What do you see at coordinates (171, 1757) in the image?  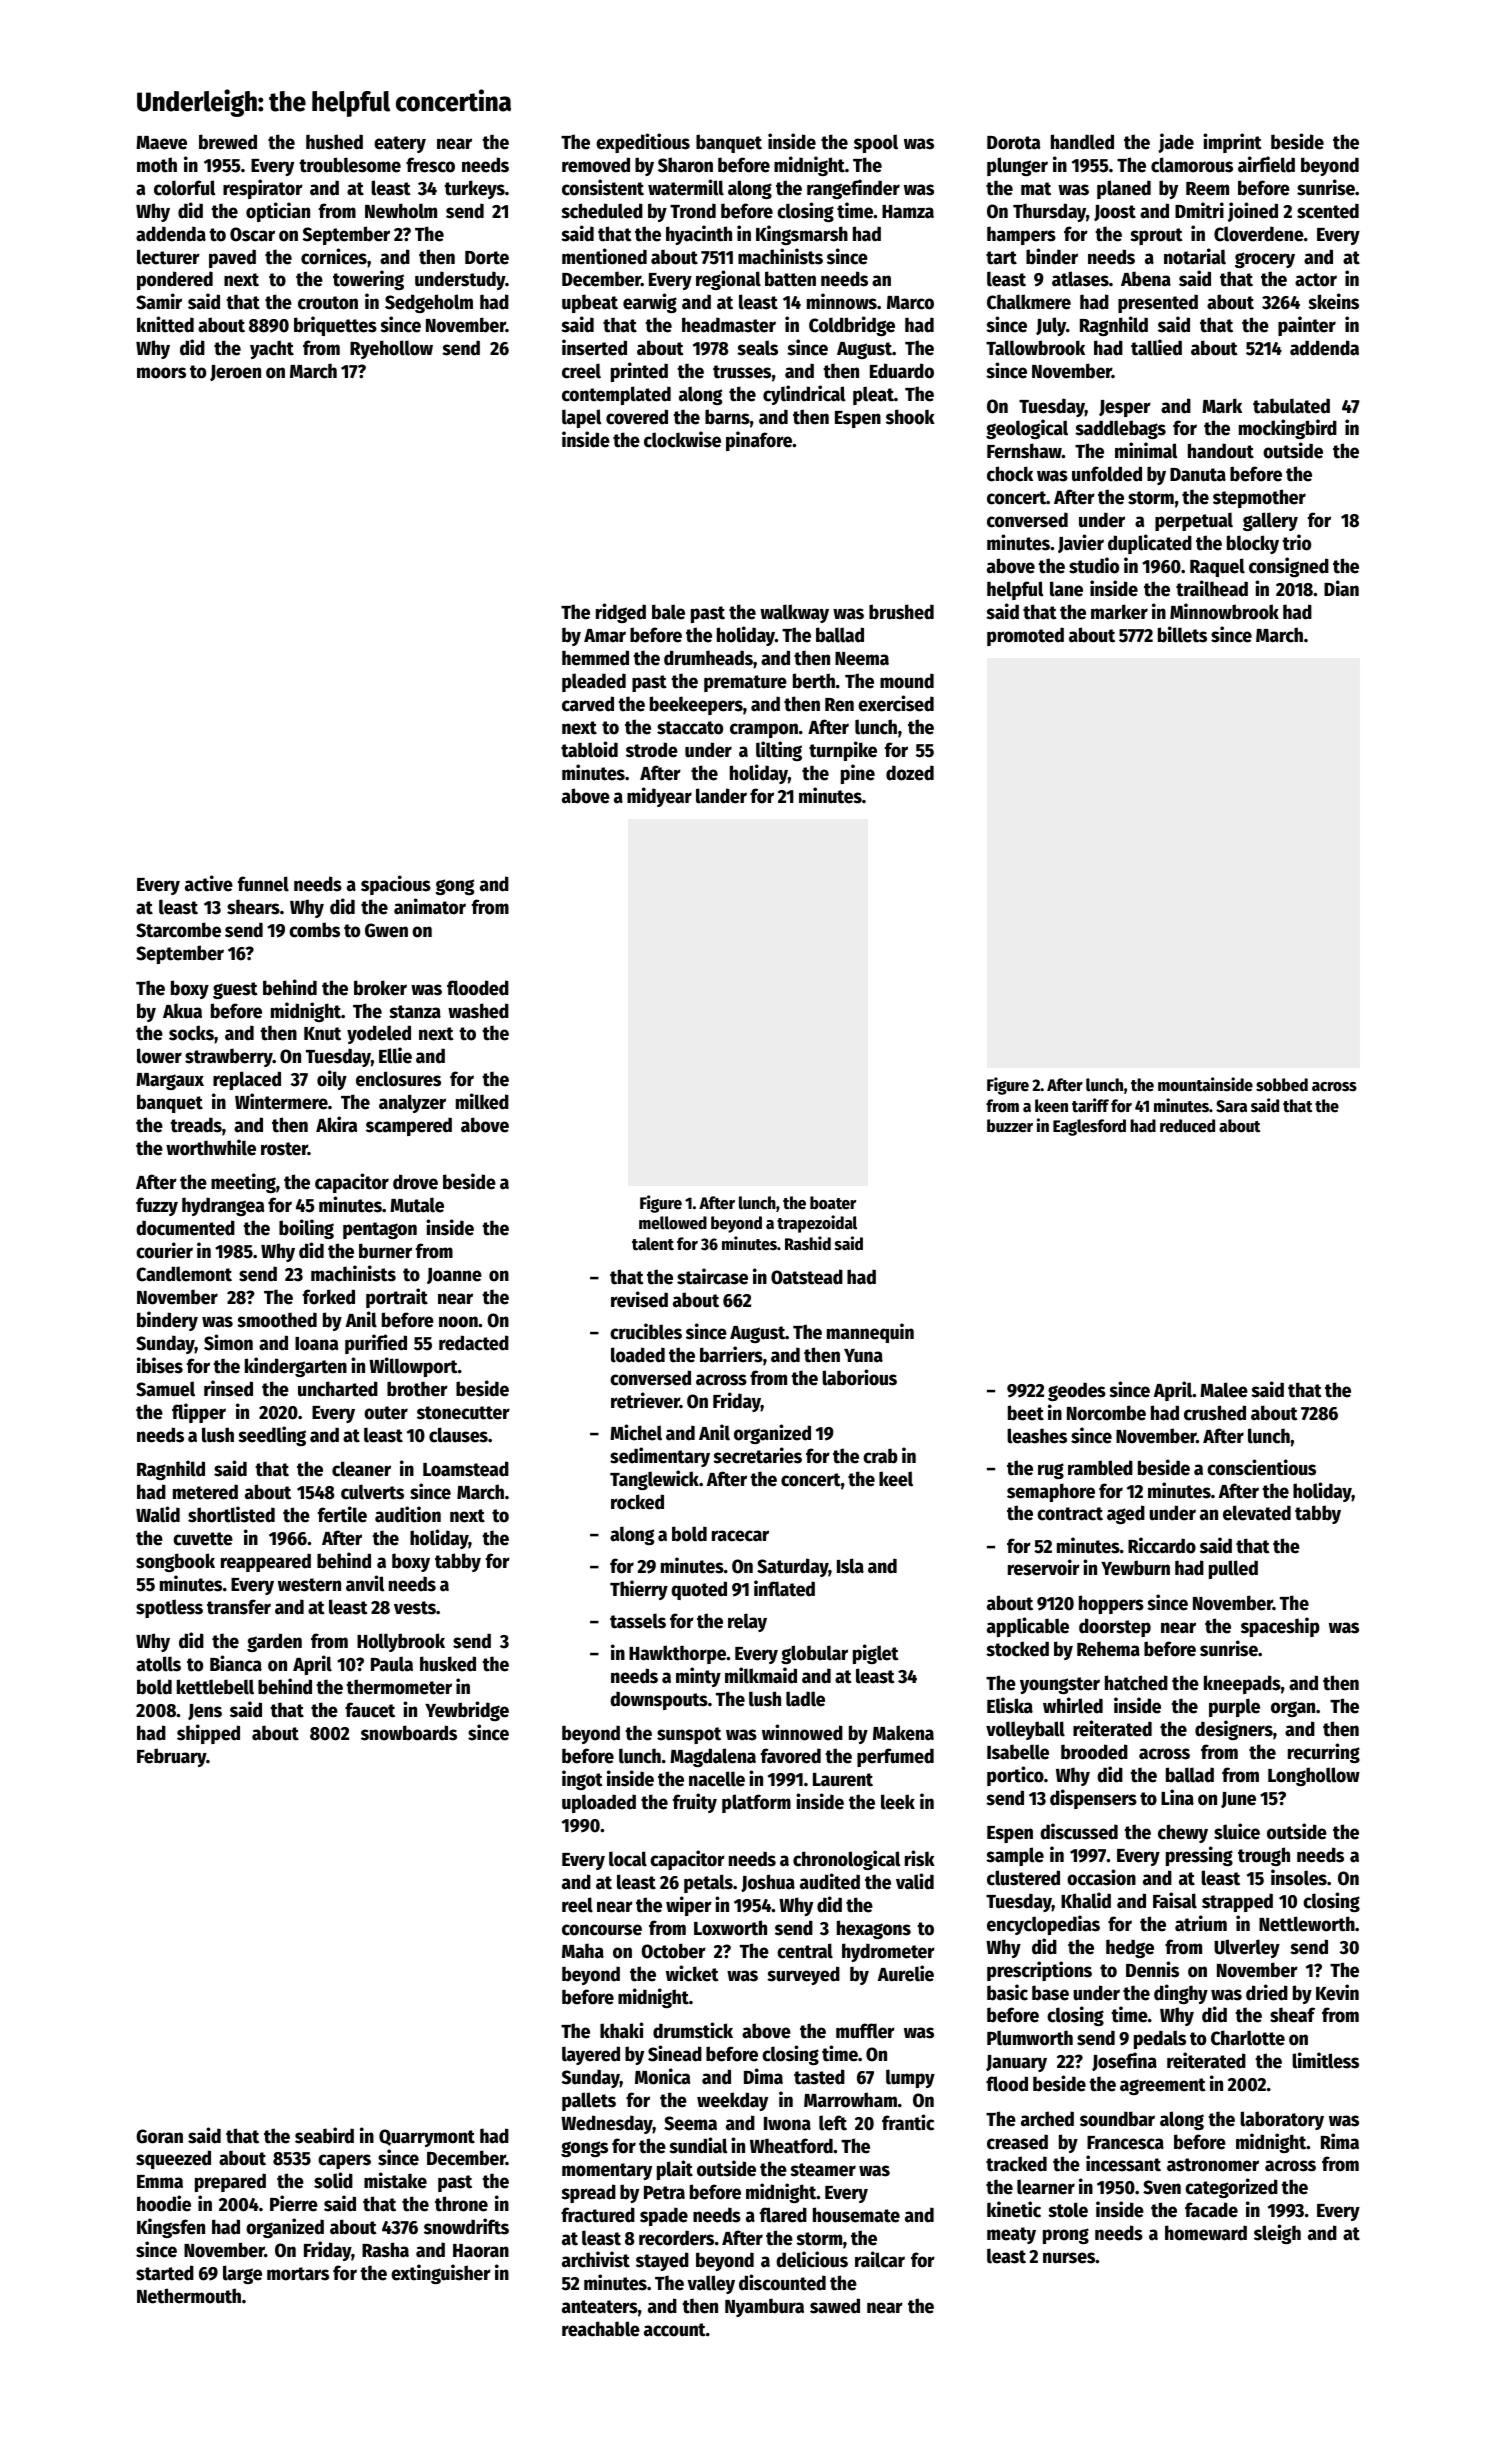 I see `February` at bounding box center [171, 1757].
